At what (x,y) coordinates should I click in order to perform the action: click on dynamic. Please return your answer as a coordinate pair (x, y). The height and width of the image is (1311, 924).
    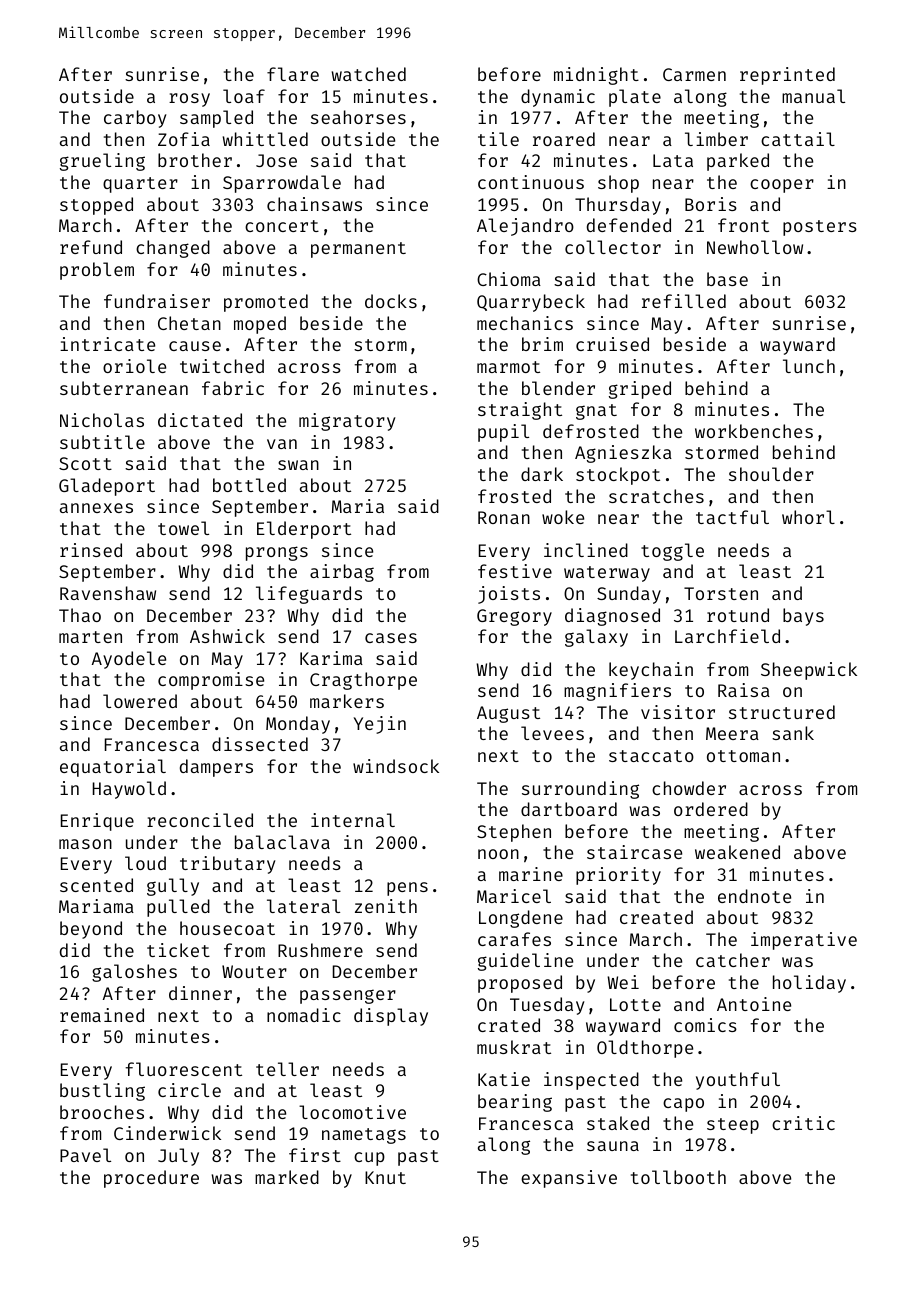
    Looking at the image, I should click on (558, 98).
